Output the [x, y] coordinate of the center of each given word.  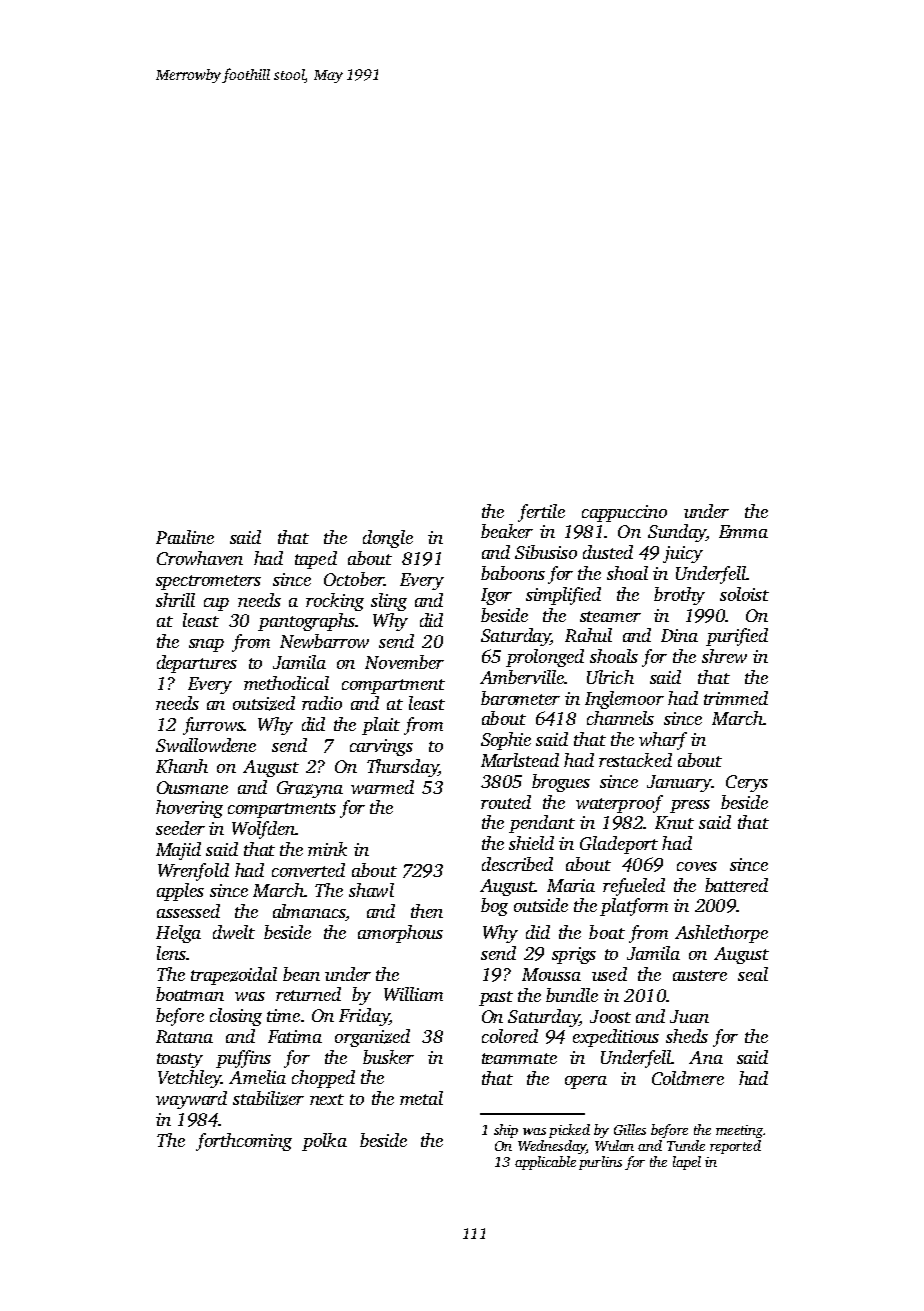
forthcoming [244, 1142]
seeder [180, 828]
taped [316, 560]
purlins [600, 1163]
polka [324, 1142]
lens [171, 953]
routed [506, 802]
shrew [724, 656]
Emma [743, 531]
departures [197, 664]
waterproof [619, 804]
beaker [507, 531]
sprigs [574, 955]
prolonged [545, 658]
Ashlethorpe [721, 934]
